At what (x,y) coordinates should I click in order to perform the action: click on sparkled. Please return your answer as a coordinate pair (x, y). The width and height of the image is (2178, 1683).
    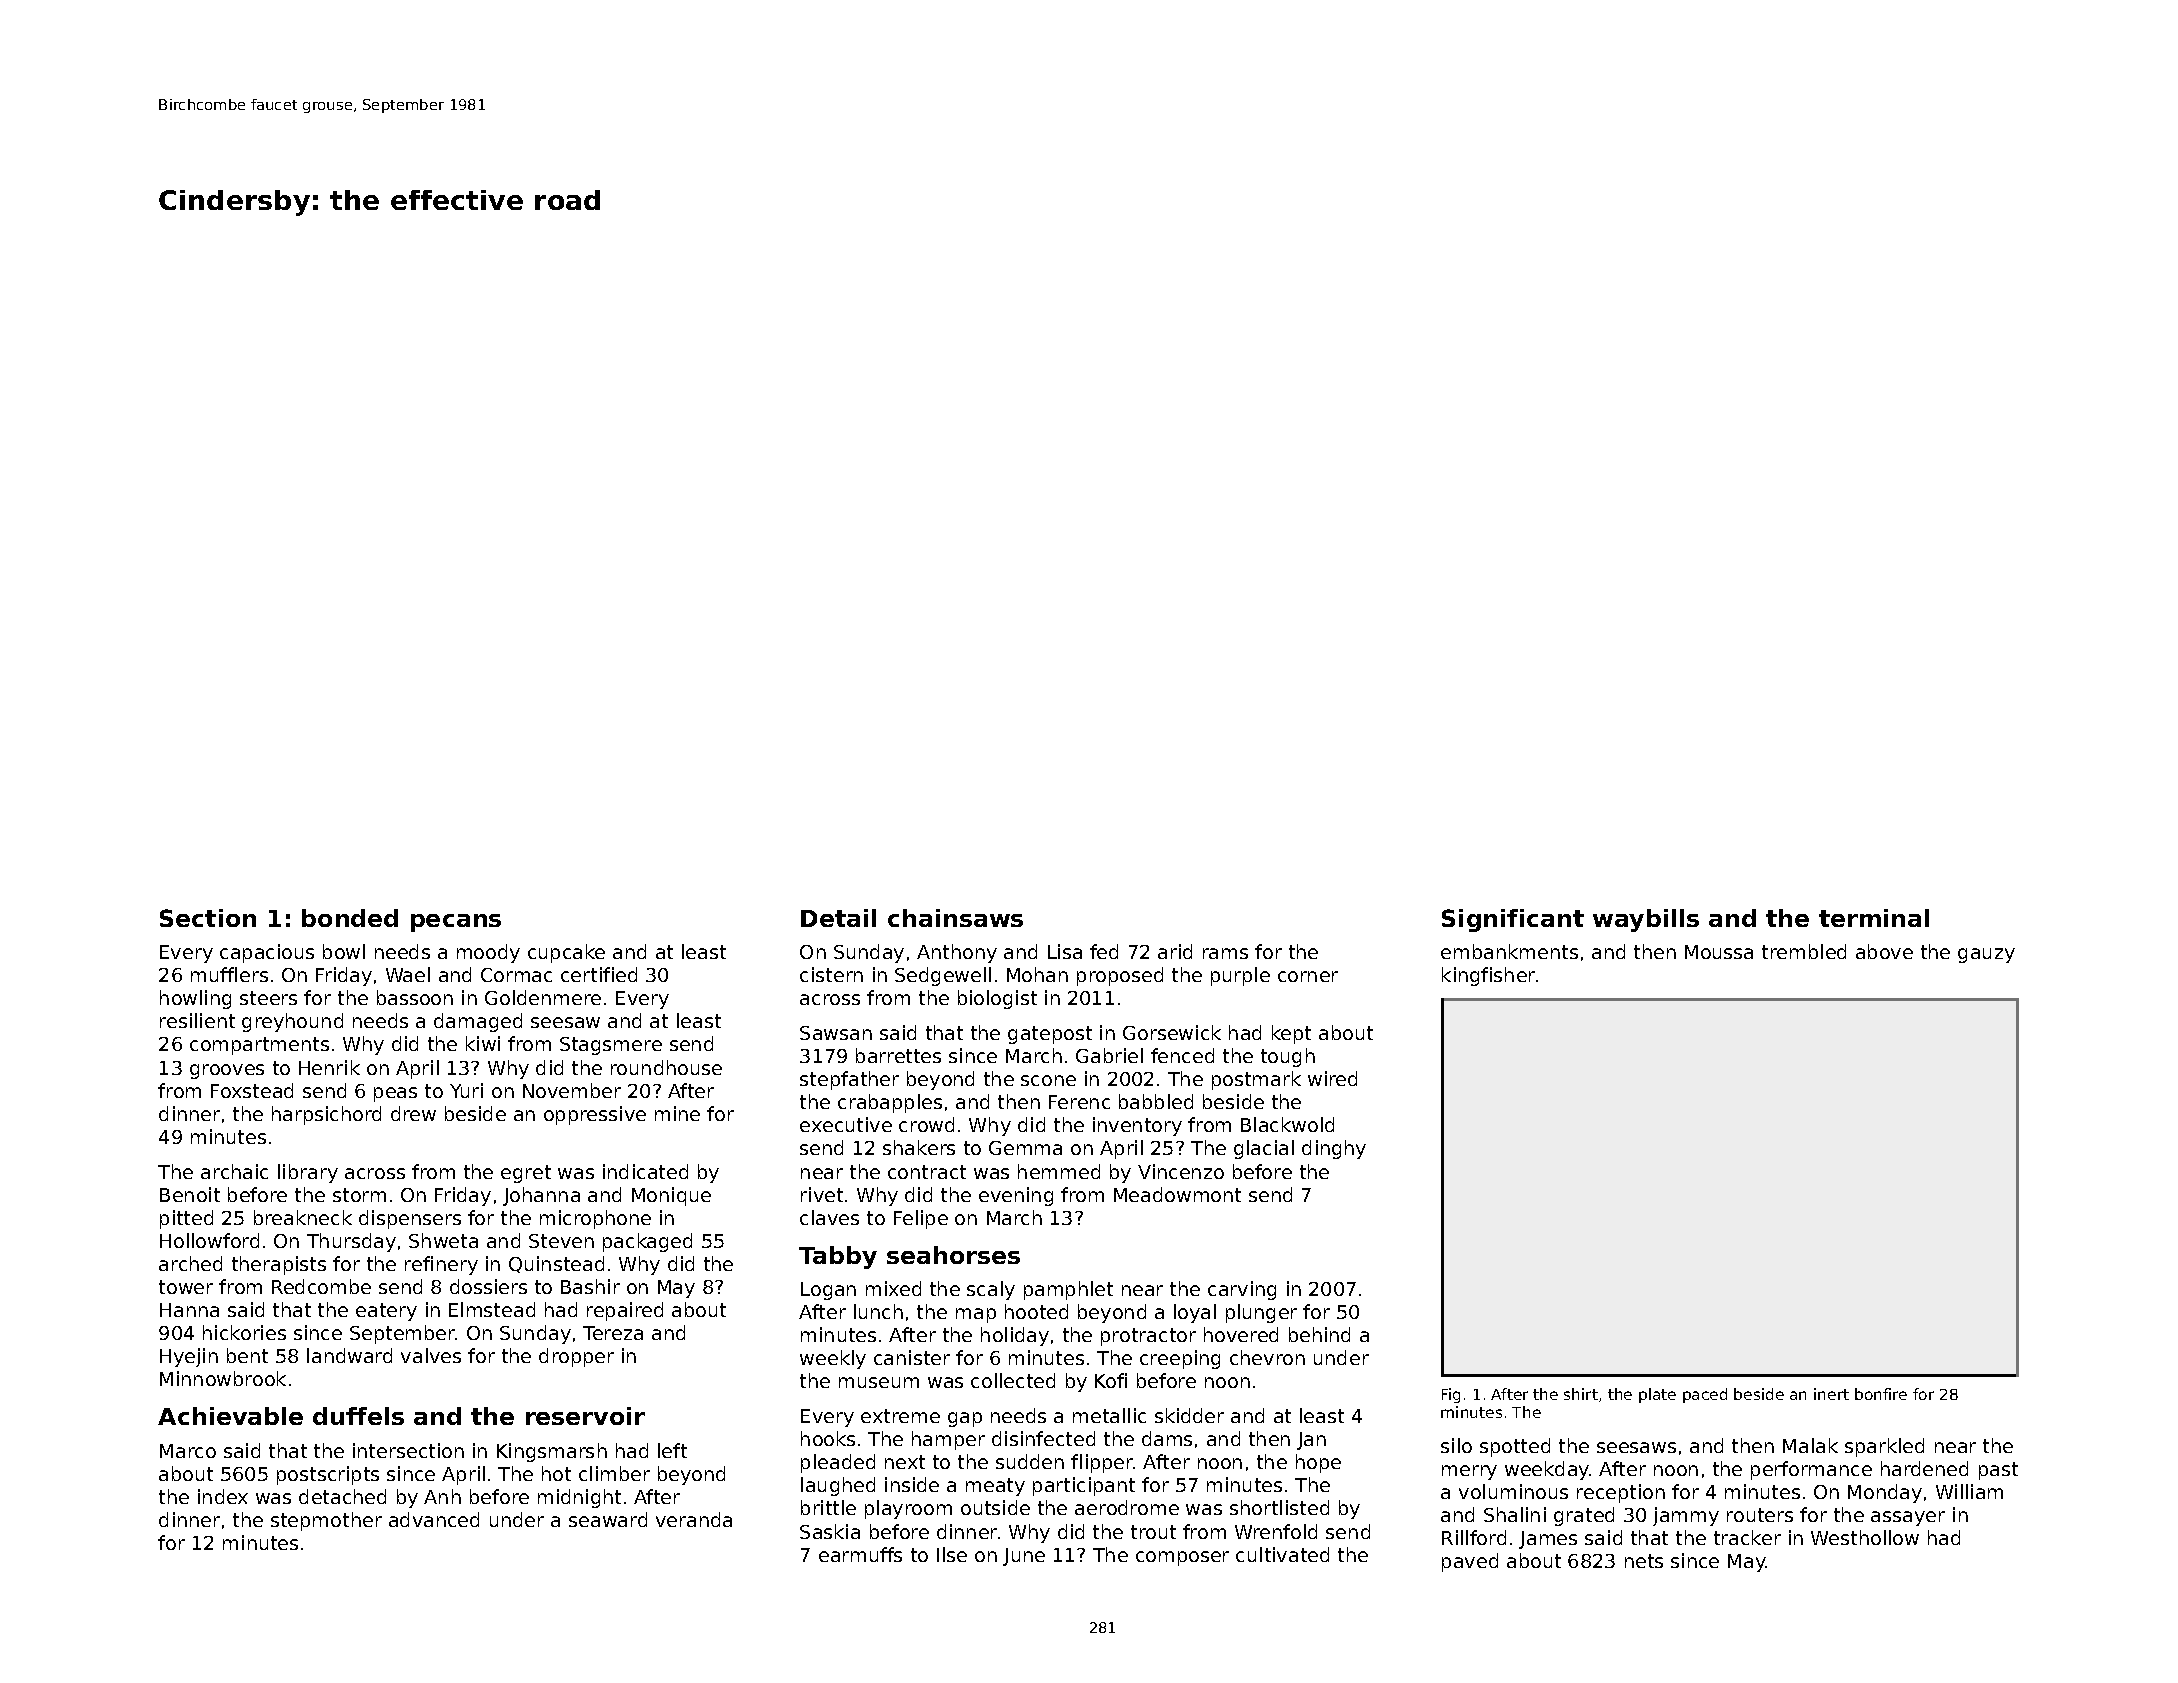
    Looking at the image, I should click on (1884, 1447).
